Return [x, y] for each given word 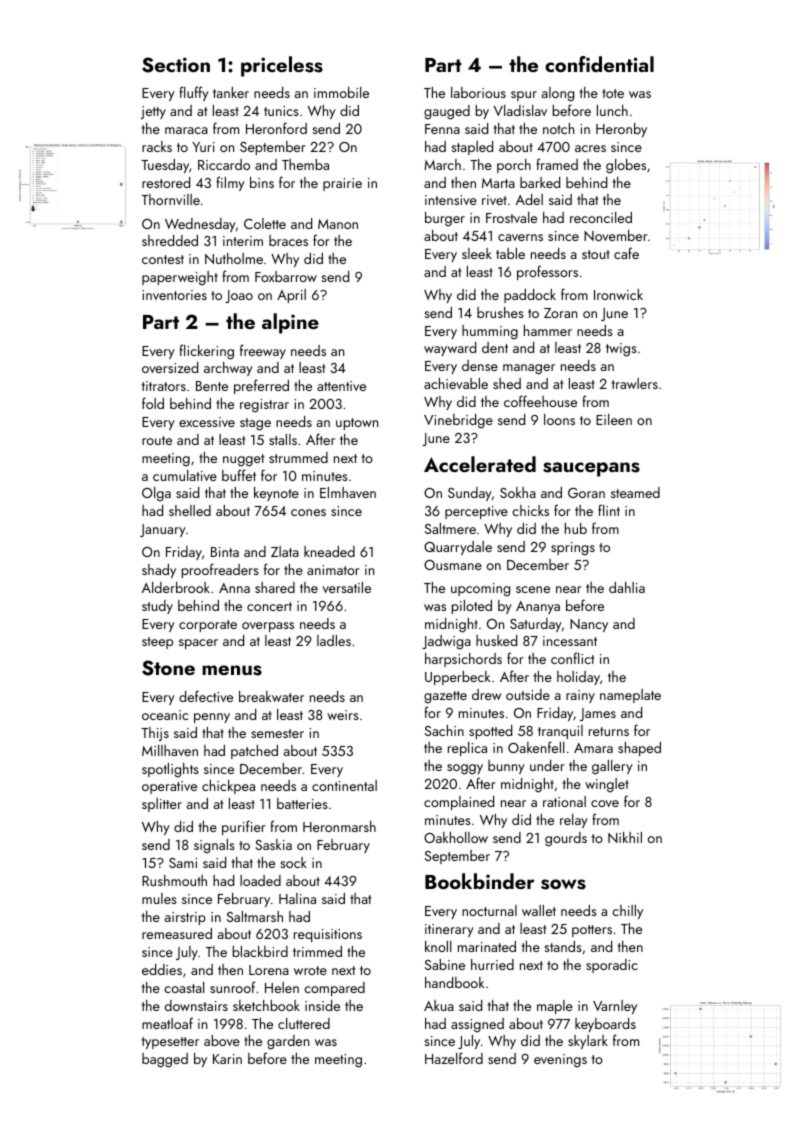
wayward [450, 349]
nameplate [630, 696]
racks [157, 146]
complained [459, 803]
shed [507, 383]
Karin [227, 1059]
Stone [168, 668]
